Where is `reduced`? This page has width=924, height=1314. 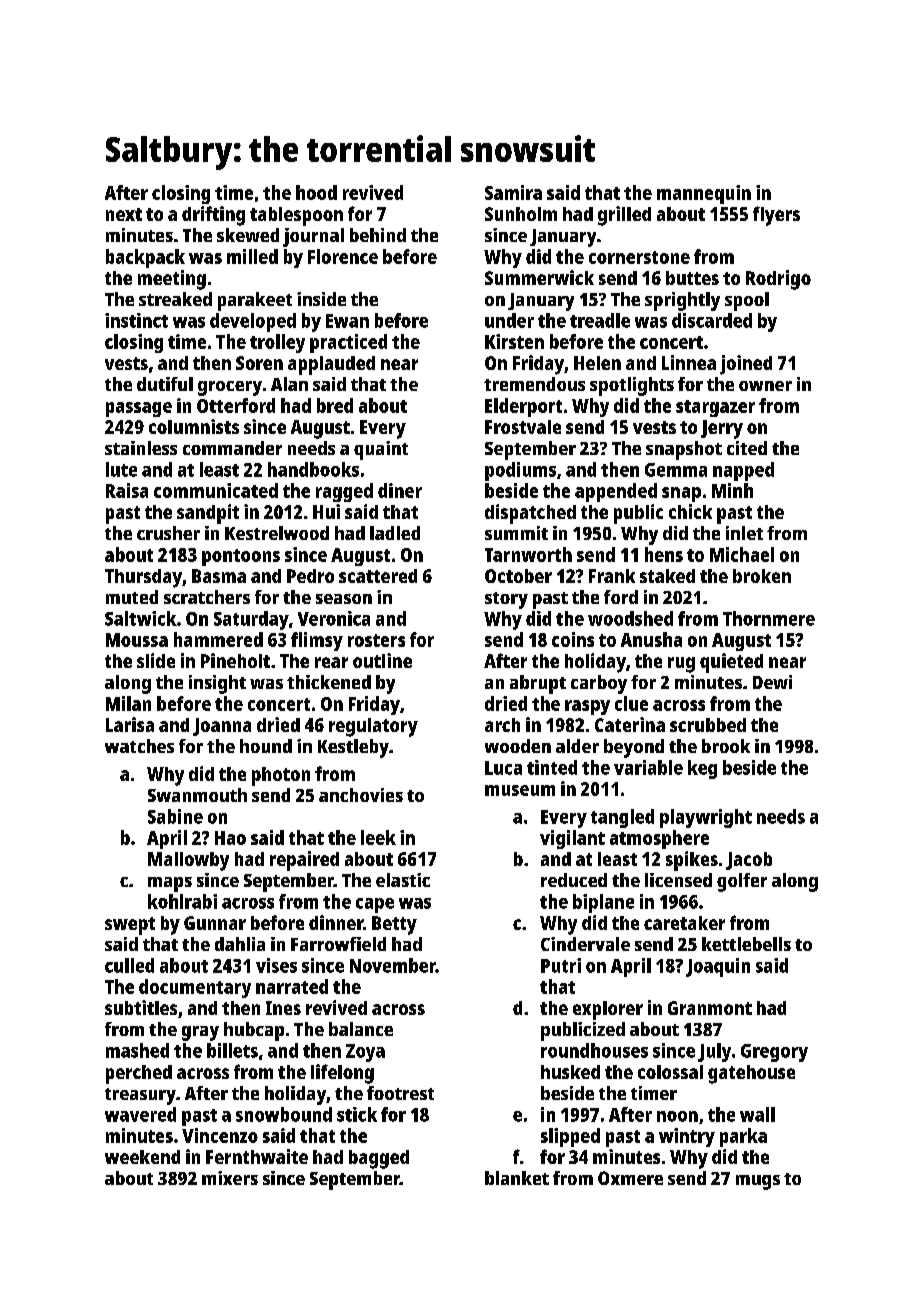
reduced is located at coordinates (574, 880).
